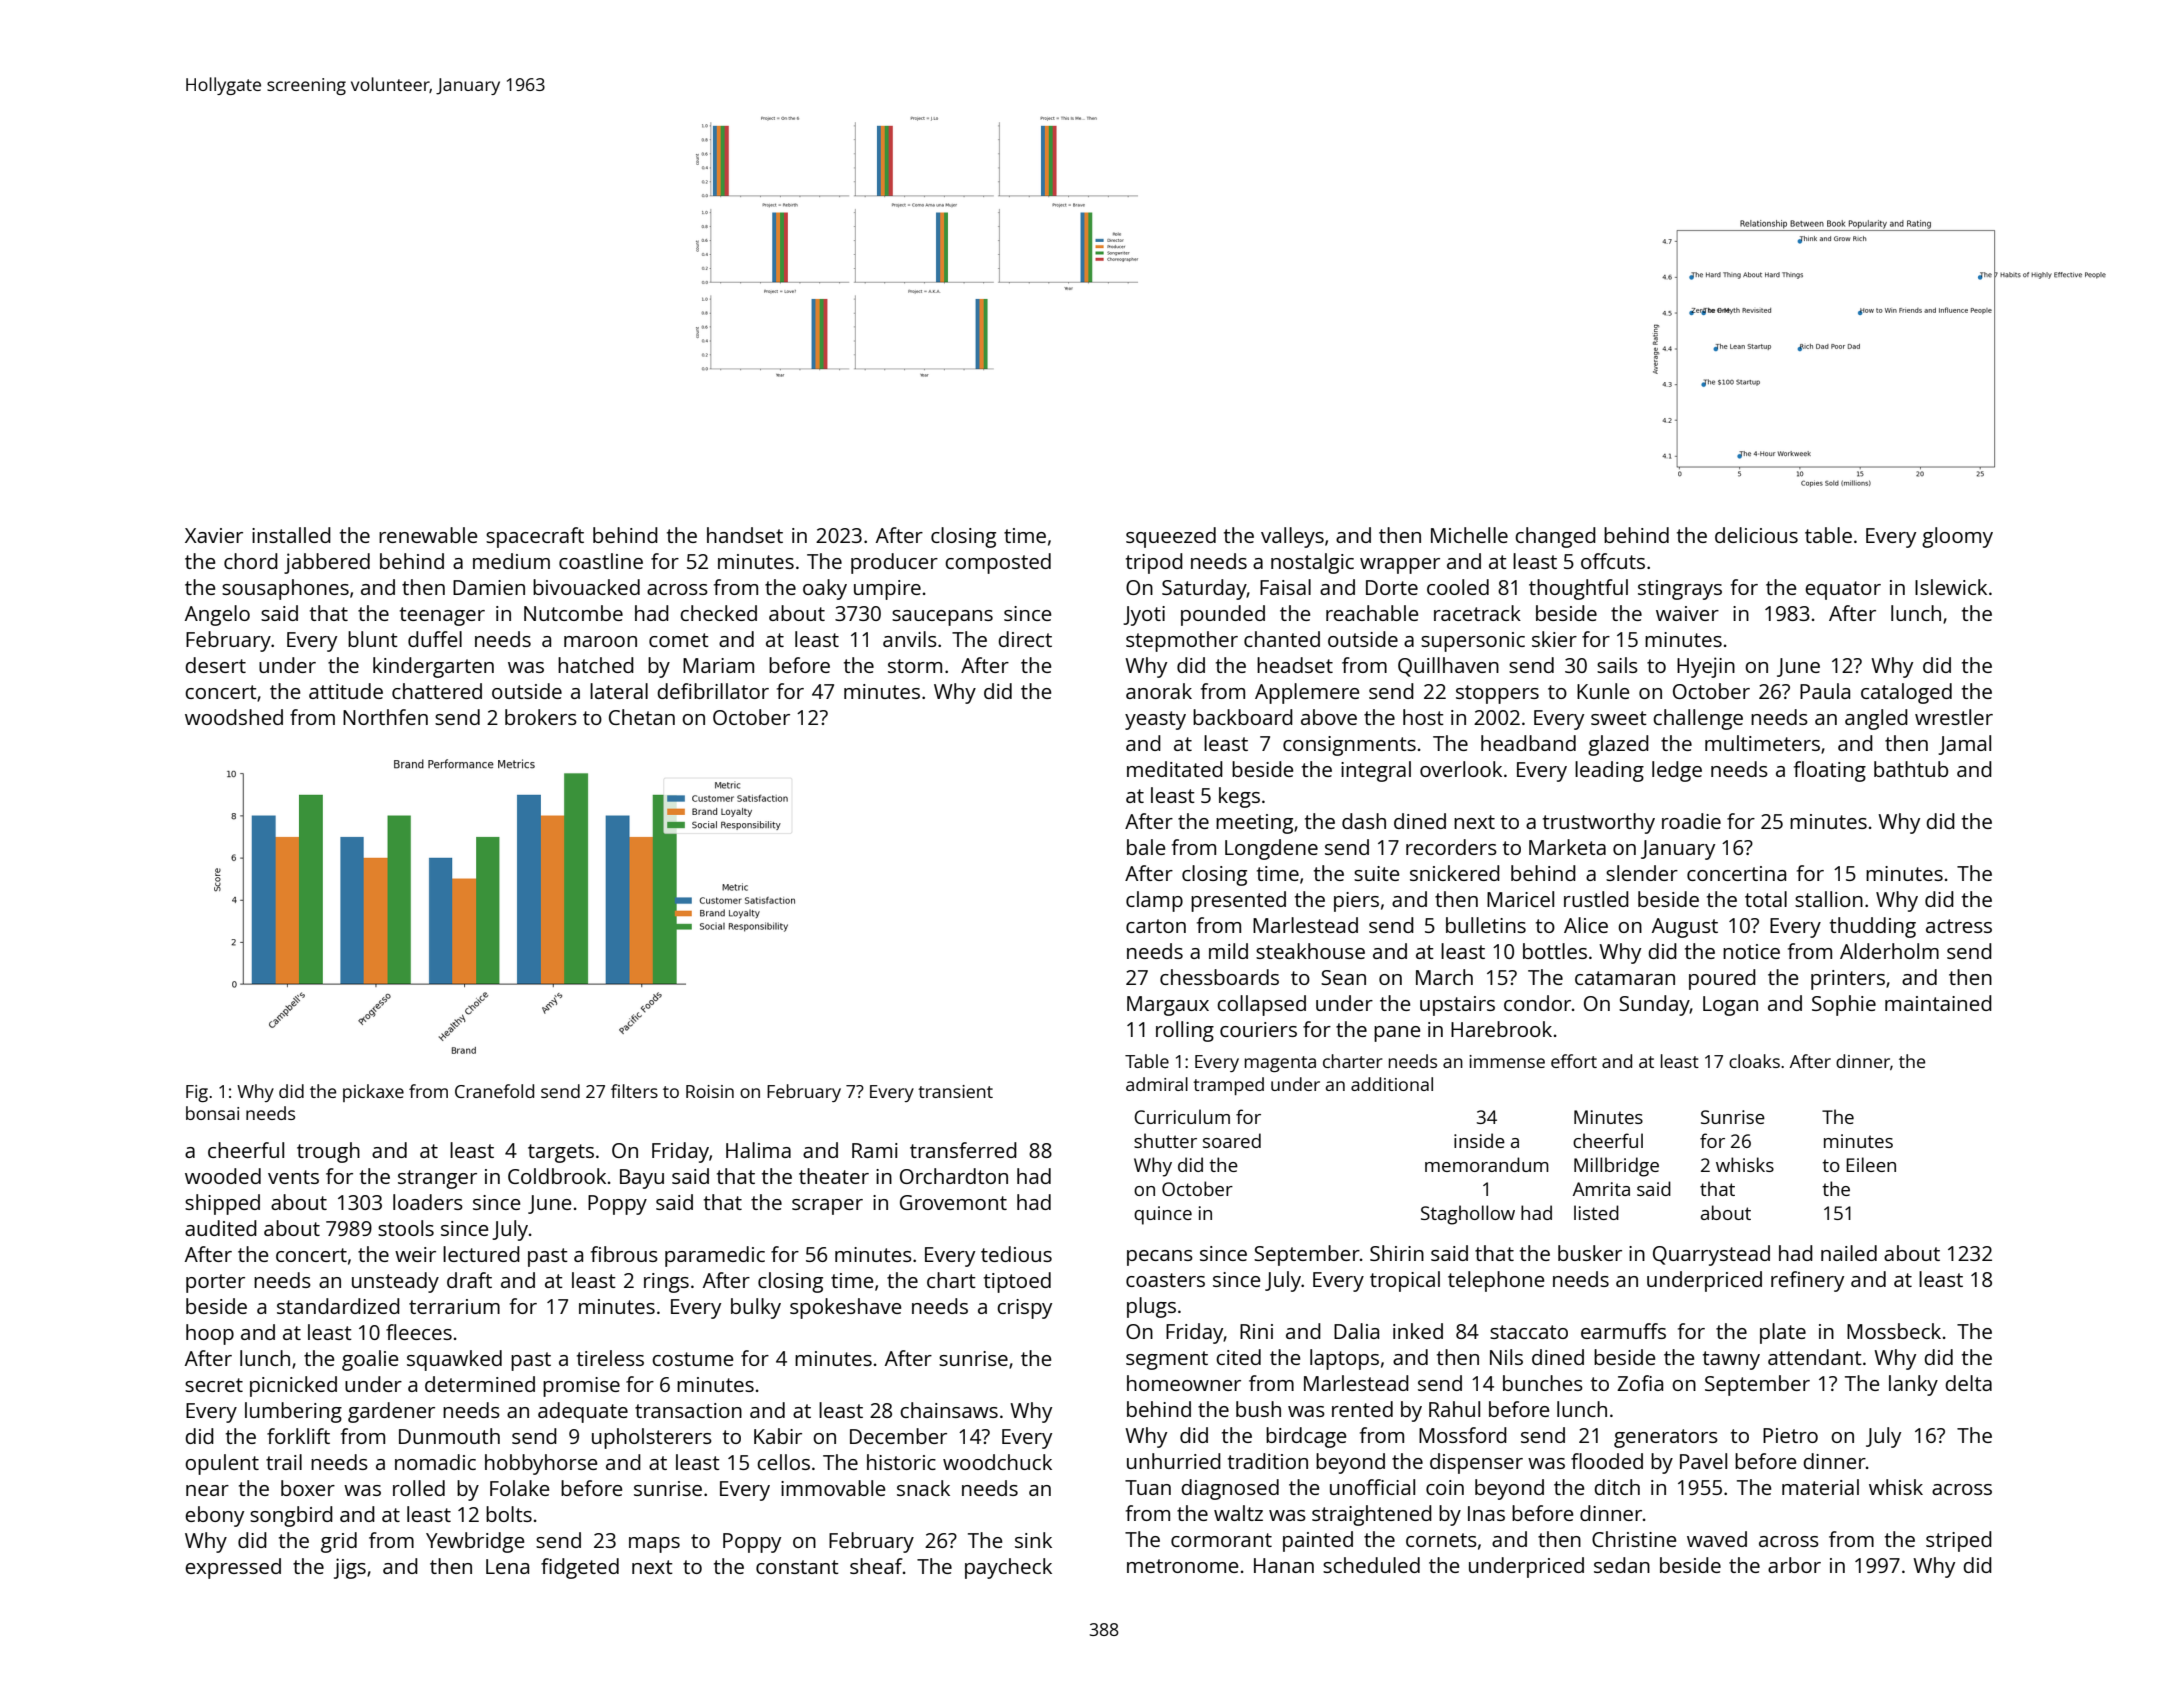 The height and width of the document is (1683, 2178). I want to click on hoop, so click(210, 1334).
